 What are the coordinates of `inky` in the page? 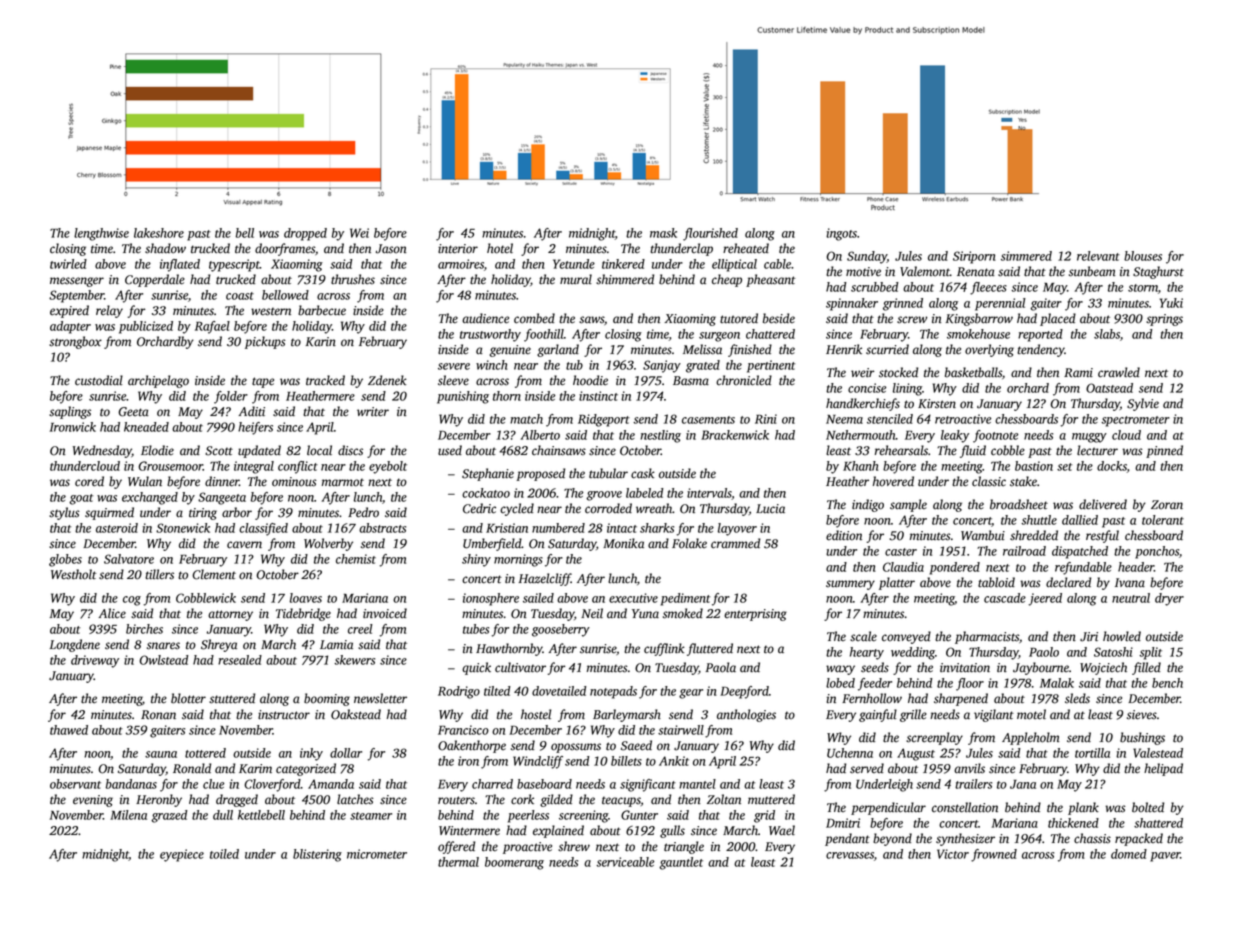 It's located at (311, 754).
